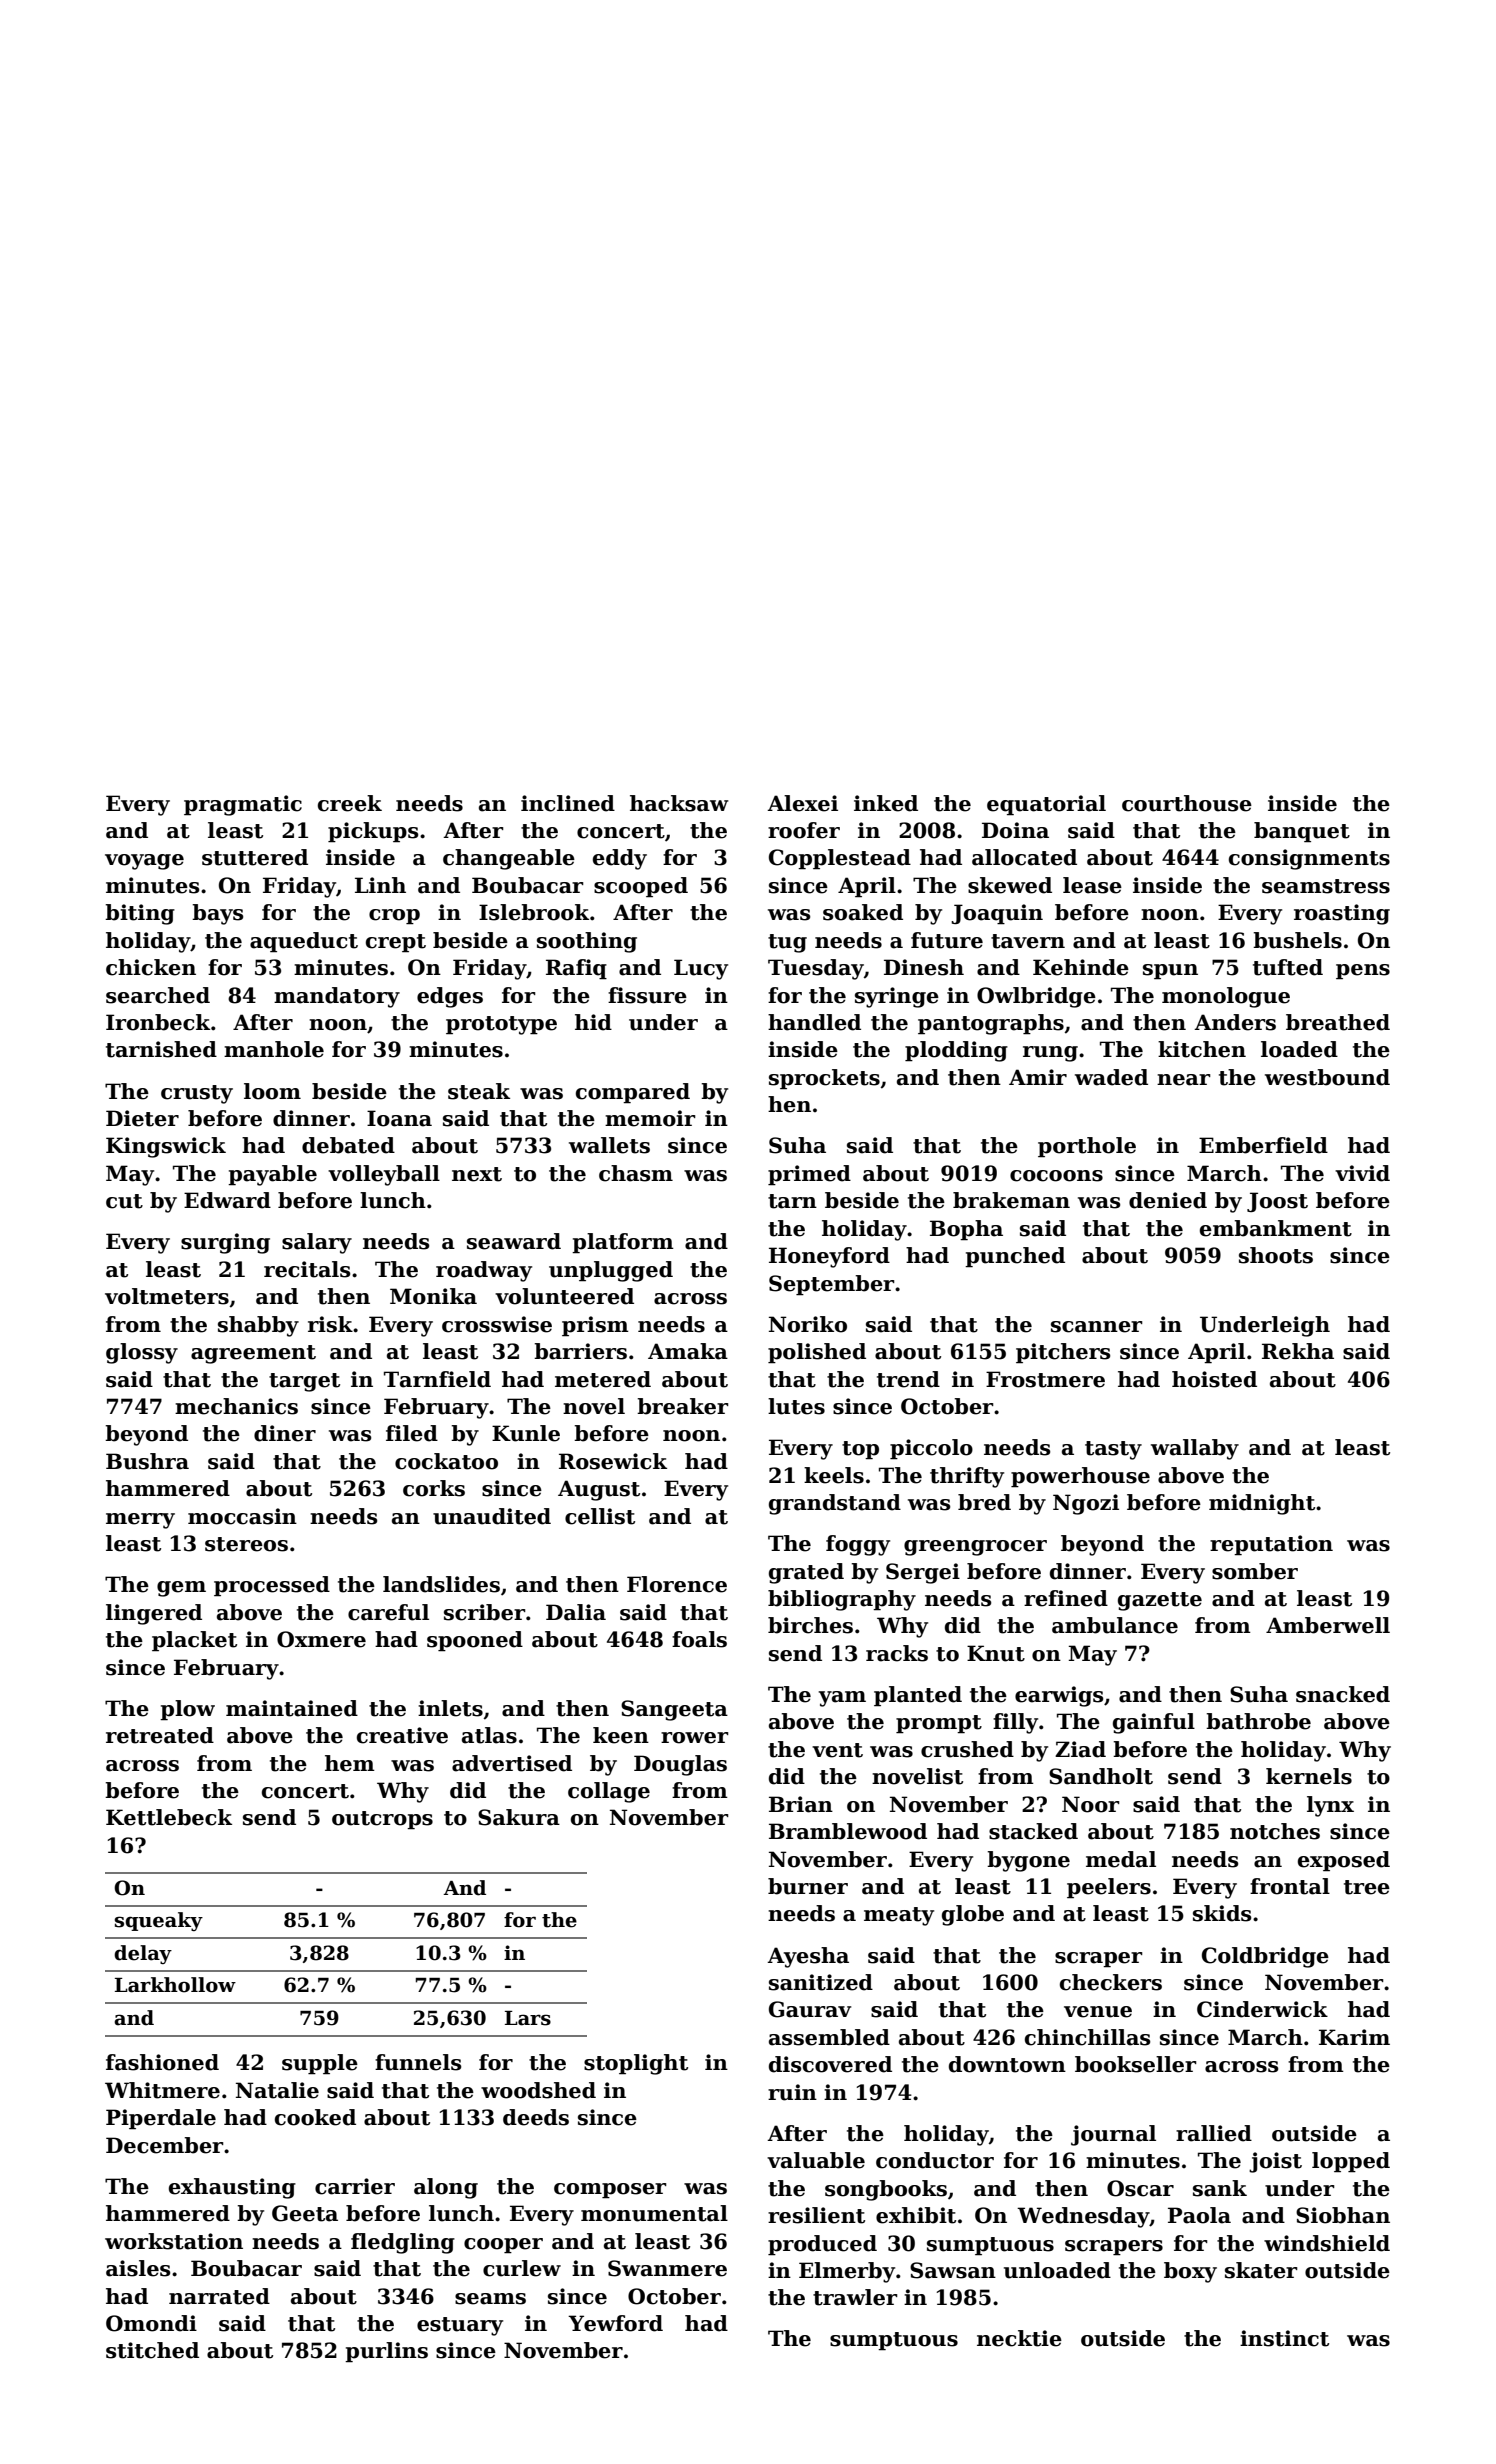 Image resolution: width=1496 pixels, height=2464 pixels. Describe the element at coordinates (350, 803) in the image. I see `creek` at that location.
